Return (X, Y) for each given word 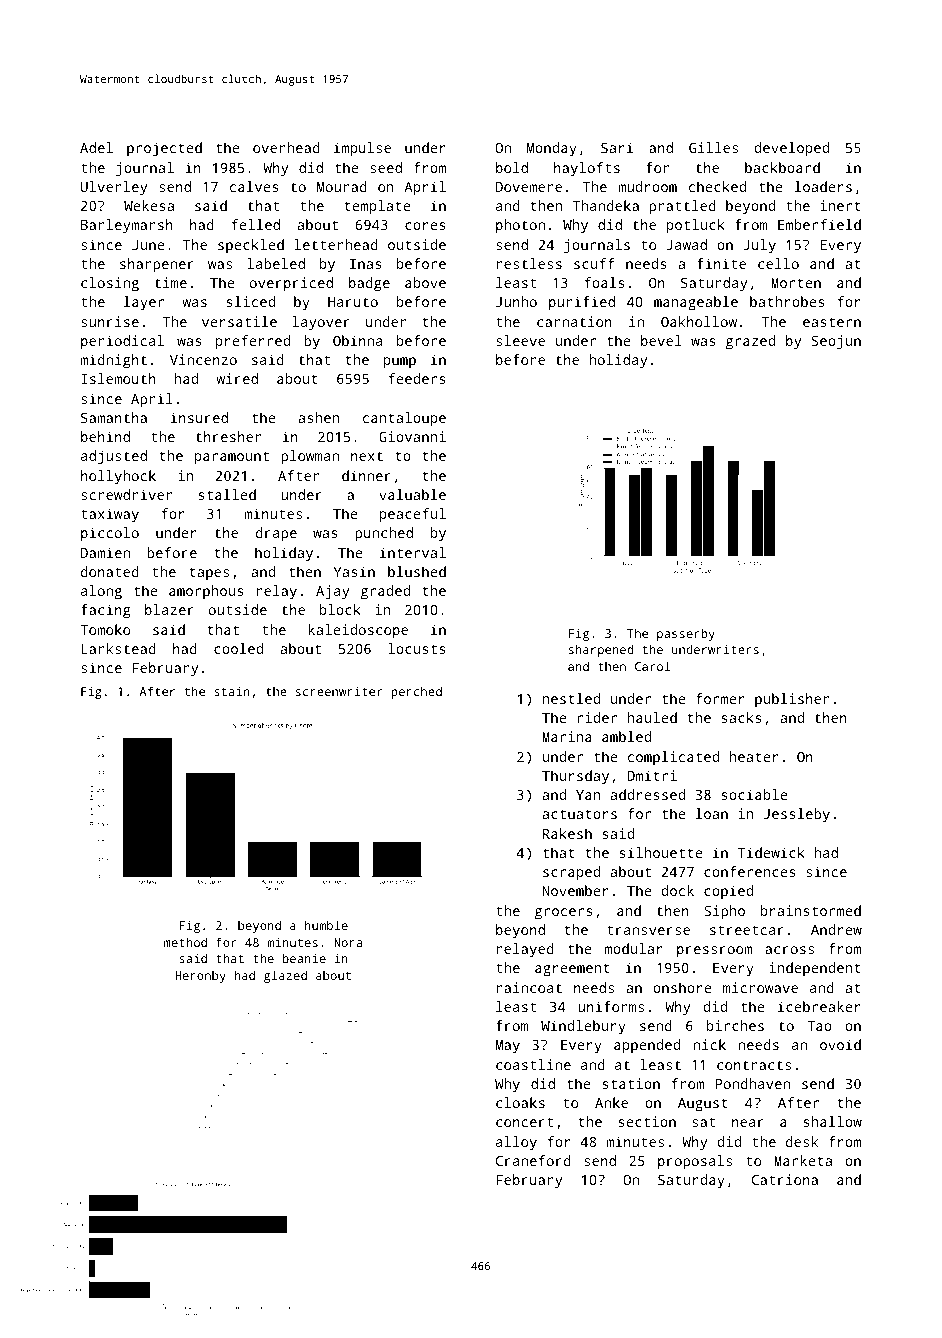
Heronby (200, 977)
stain (231, 691)
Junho (516, 301)
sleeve (520, 340)
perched (416, 692)
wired (237, 378)
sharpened (601, 650)
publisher (792, 700)
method (185, 942)
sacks (741, 717)
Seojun (836, 342)
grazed (750, 342)
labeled (276, 263)
